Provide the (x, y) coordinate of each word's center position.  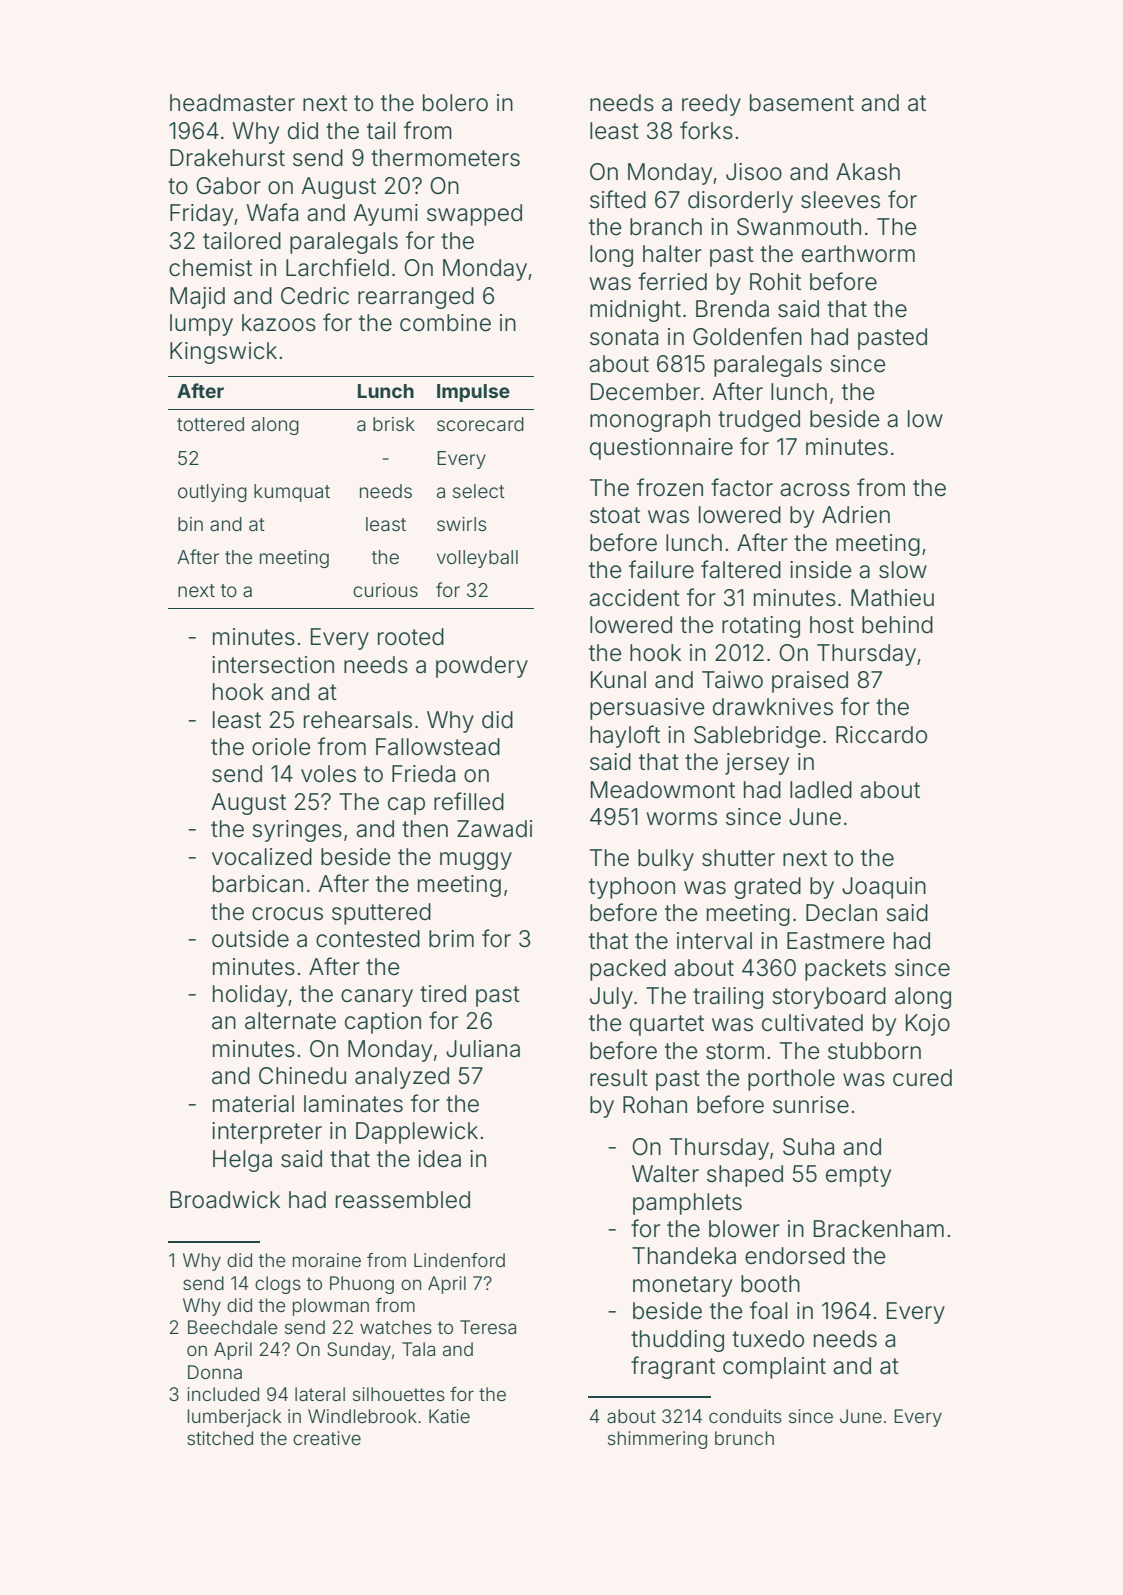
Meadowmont (663, 790)
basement (802, 103)
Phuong (362, 1285)
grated (767, 888)
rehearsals (358, 720)
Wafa (272, 212)
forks (706, 130)
